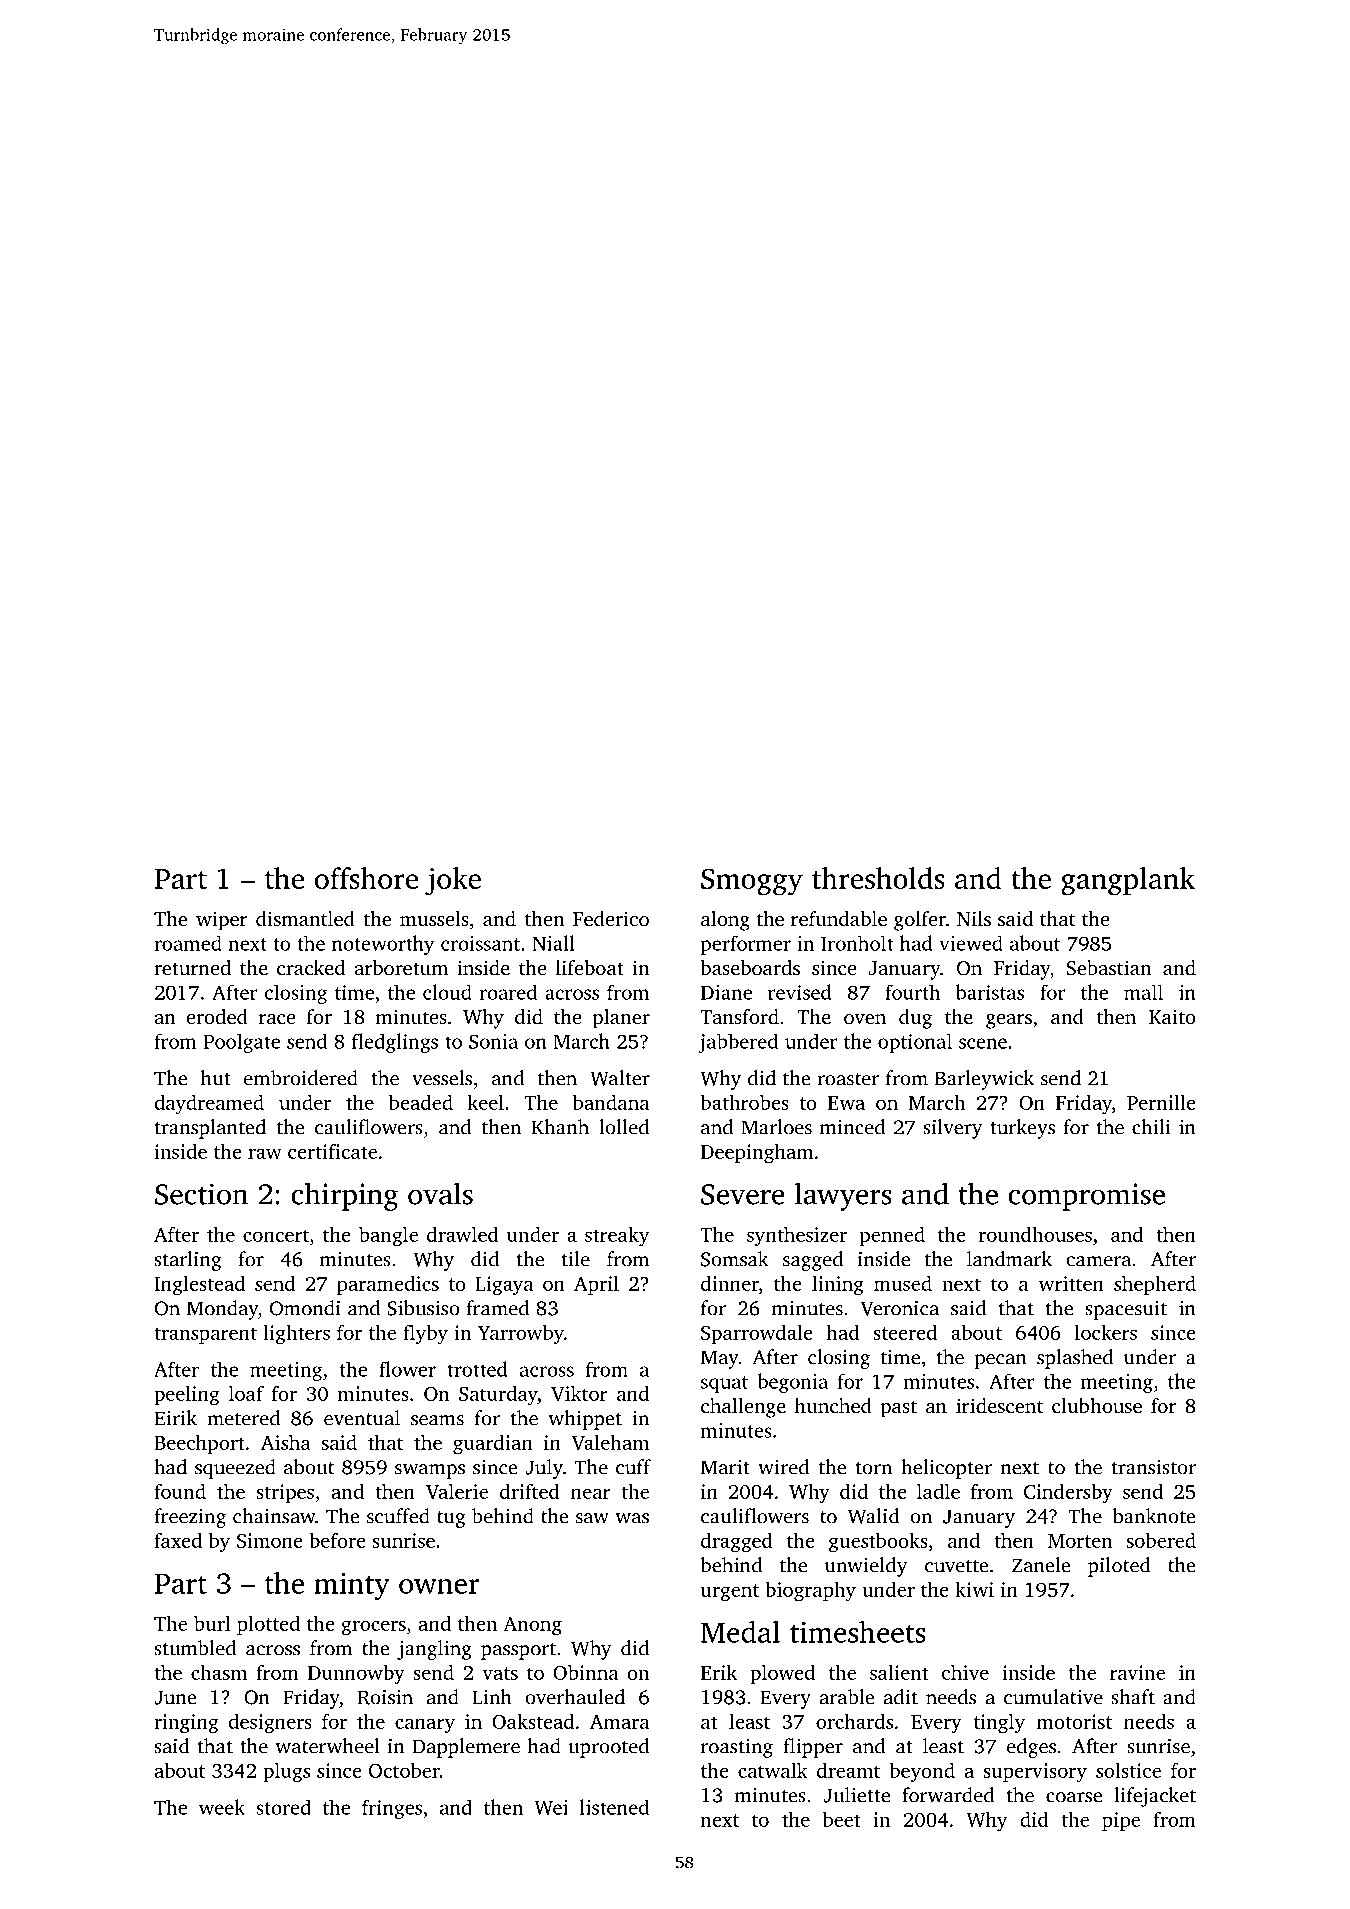  What do you see at coordinates (186, 1724) in the image?
I see `ringing` at bounding box center [186, 1724].
